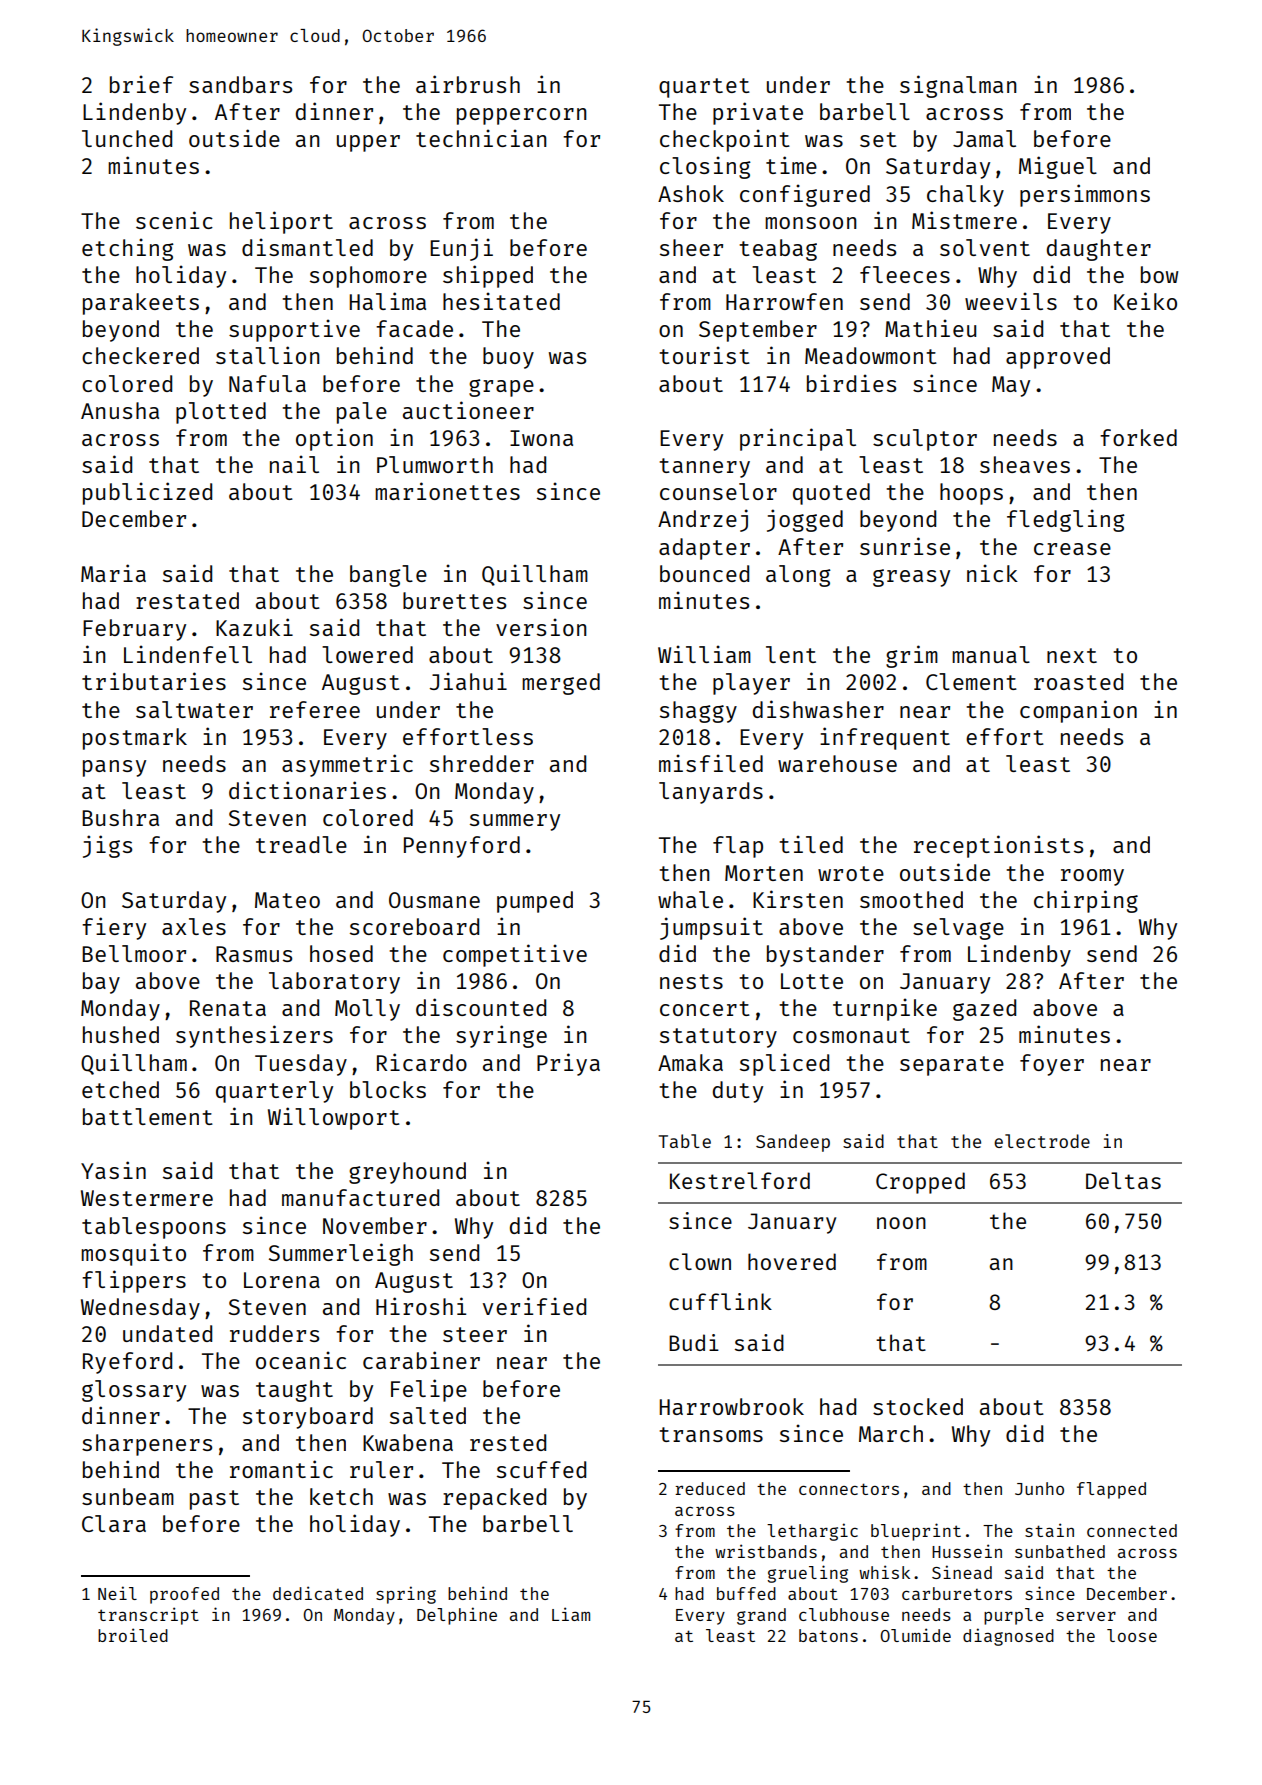  I want to click on verified, so click(534, 1306).
